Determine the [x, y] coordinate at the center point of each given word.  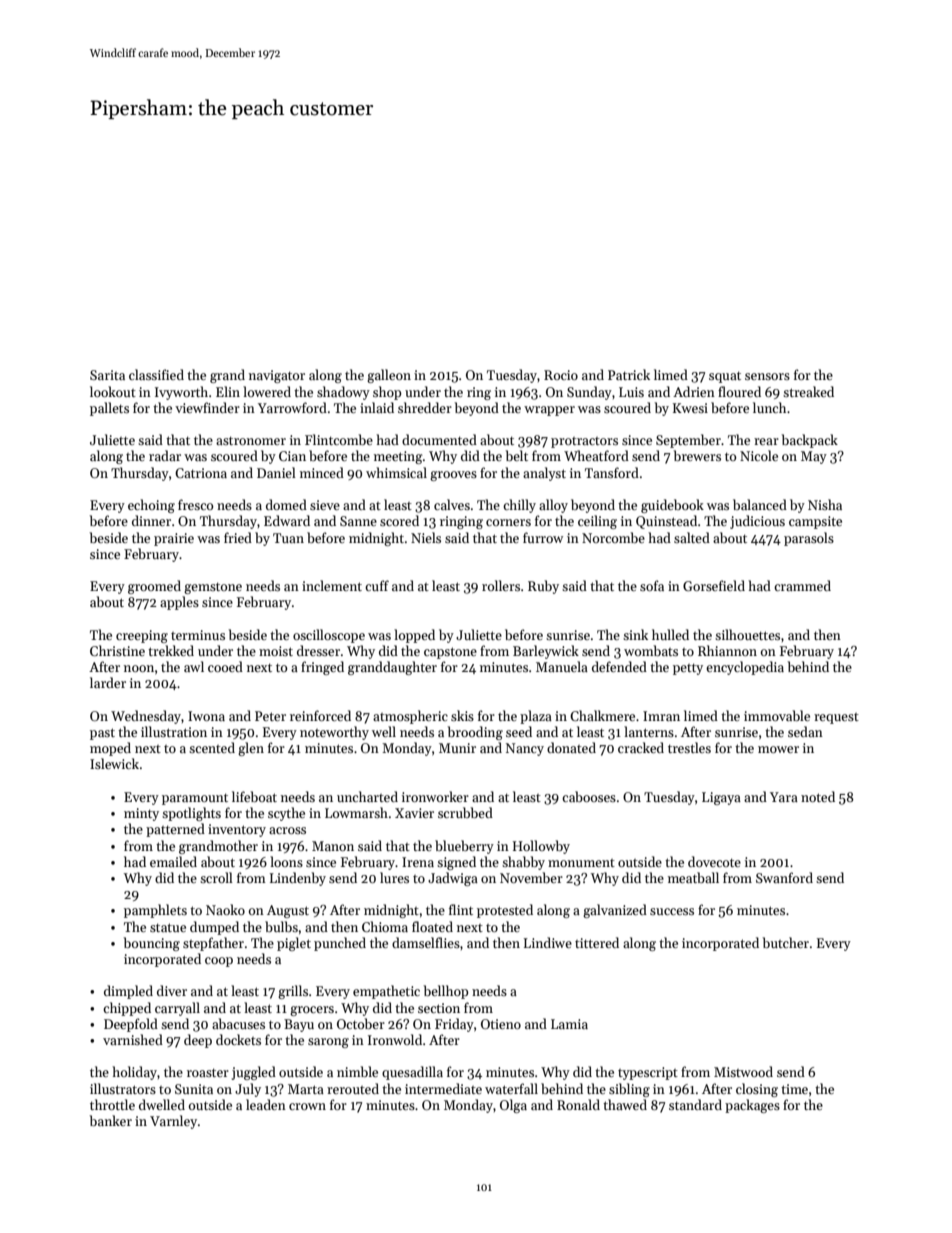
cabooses [589, 796]
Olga [513, 1106]
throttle [112, 1104]
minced [322, 472]
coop [219, 962]
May [814, 457]
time [794, 1089]
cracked [641, 747]
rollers [501, 585]
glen [251, 749]
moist [276, 651]
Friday [454, 1025]
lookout [113, 391]
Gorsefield [714, 585]
